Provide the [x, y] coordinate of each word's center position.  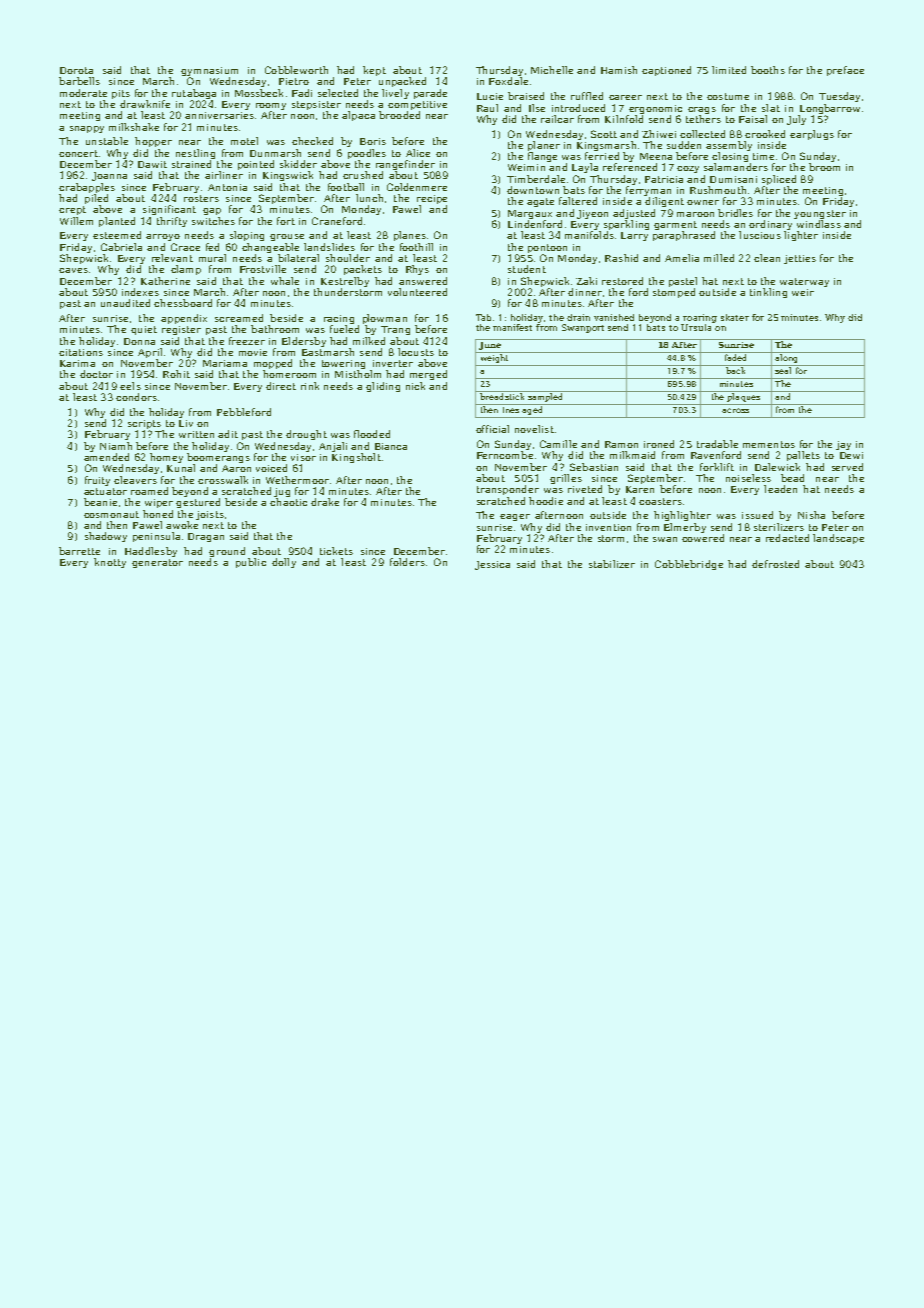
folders [407, 562]
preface [845, 71]
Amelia [682, 258]
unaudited [125, 303]
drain [578, 317]
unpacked [402, 82]
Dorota [76, 70]
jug [282, 492]
